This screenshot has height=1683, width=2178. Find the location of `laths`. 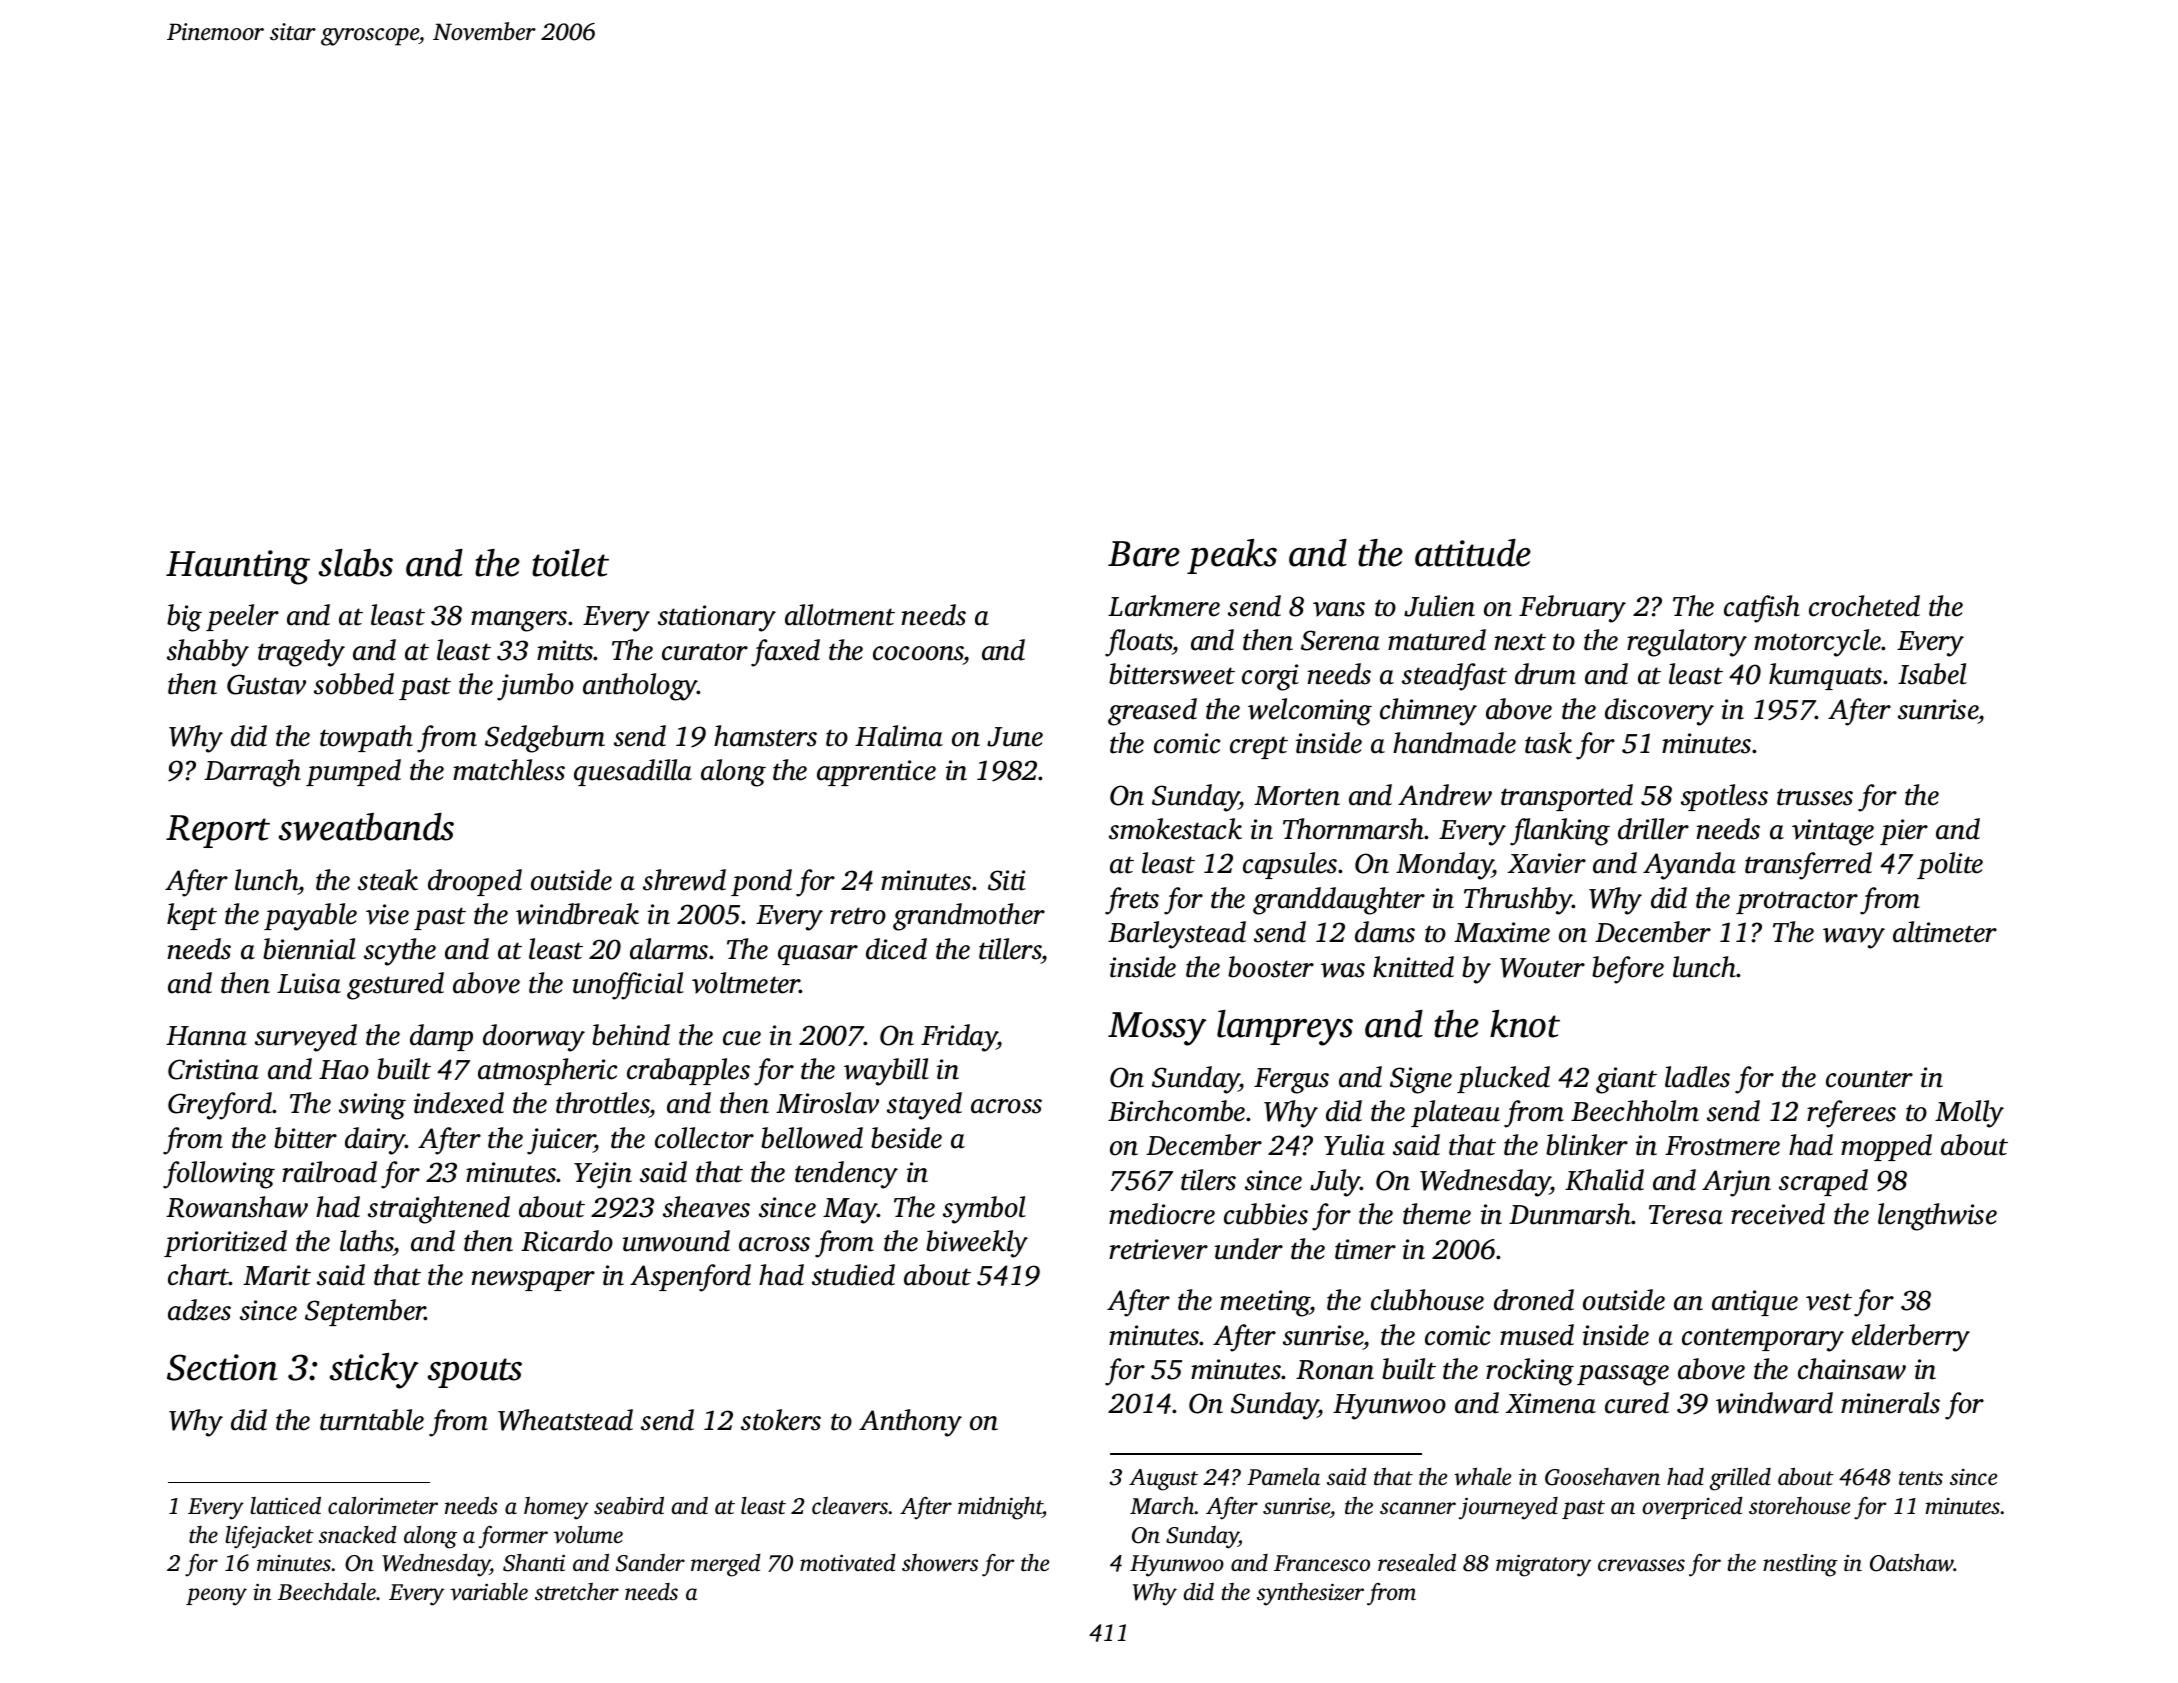

laths is located at coordinates (367, 1241).
